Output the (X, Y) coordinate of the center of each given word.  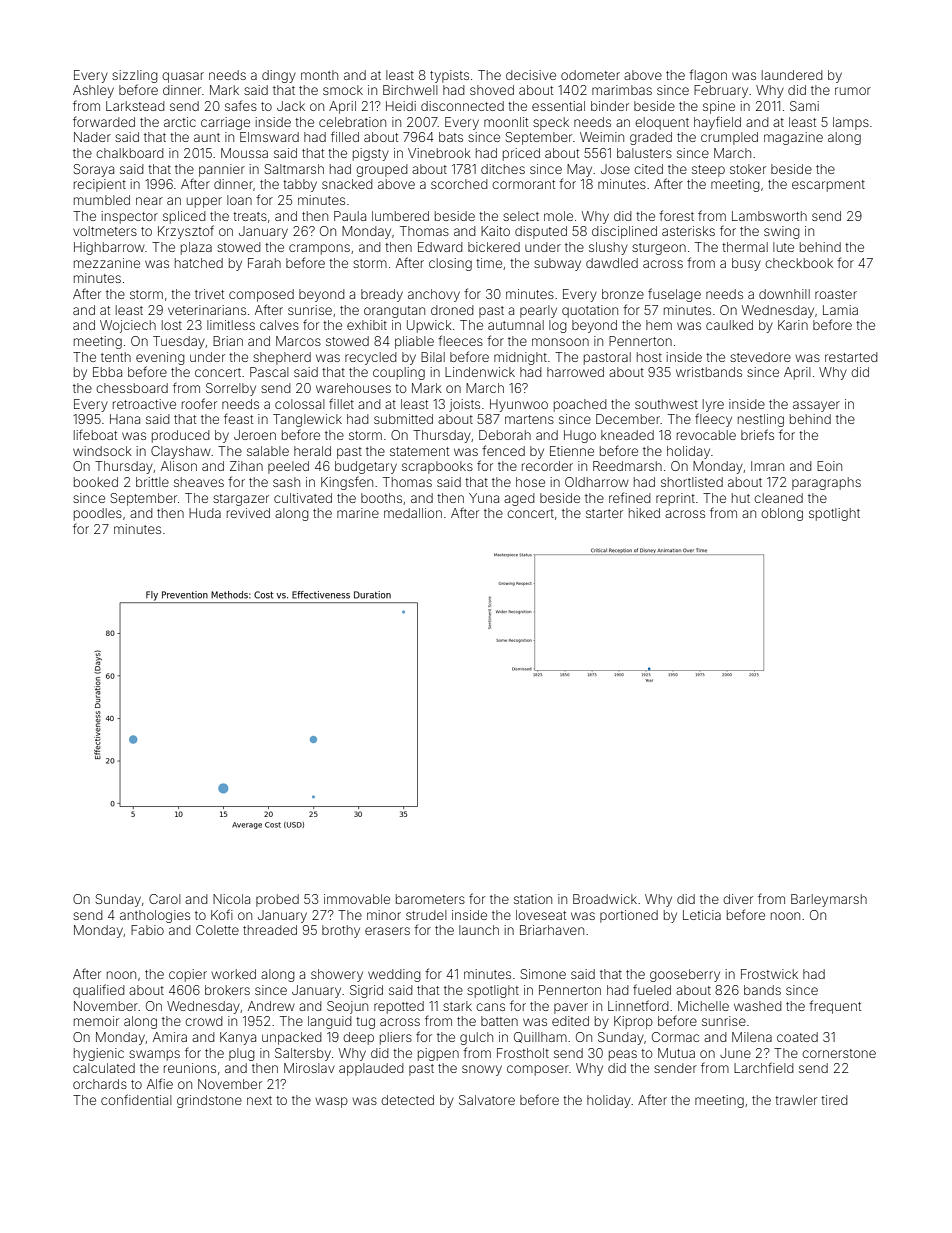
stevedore (760, 357)
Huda (205, 513)
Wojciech (128, 326)
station (533, 899)
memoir (96, 1021)
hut (741, 498)
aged (519, 499)
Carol (165, 899)
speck (551, 123)
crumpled (729, 138)
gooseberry (685, 975)
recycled (371, 358)
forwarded (104, 121)
